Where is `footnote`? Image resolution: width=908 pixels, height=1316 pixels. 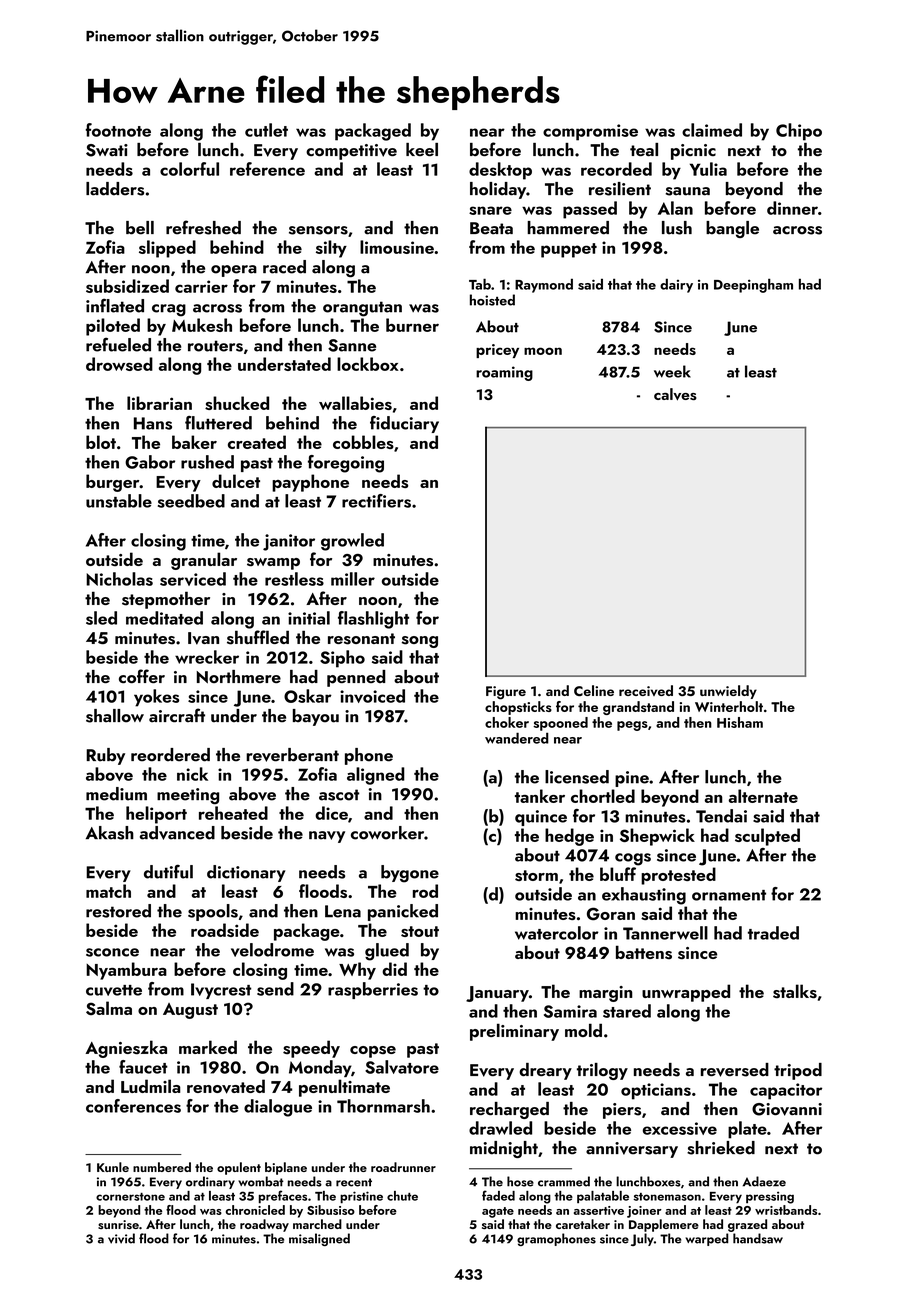 footnote is located at coordinates (118, 130).
